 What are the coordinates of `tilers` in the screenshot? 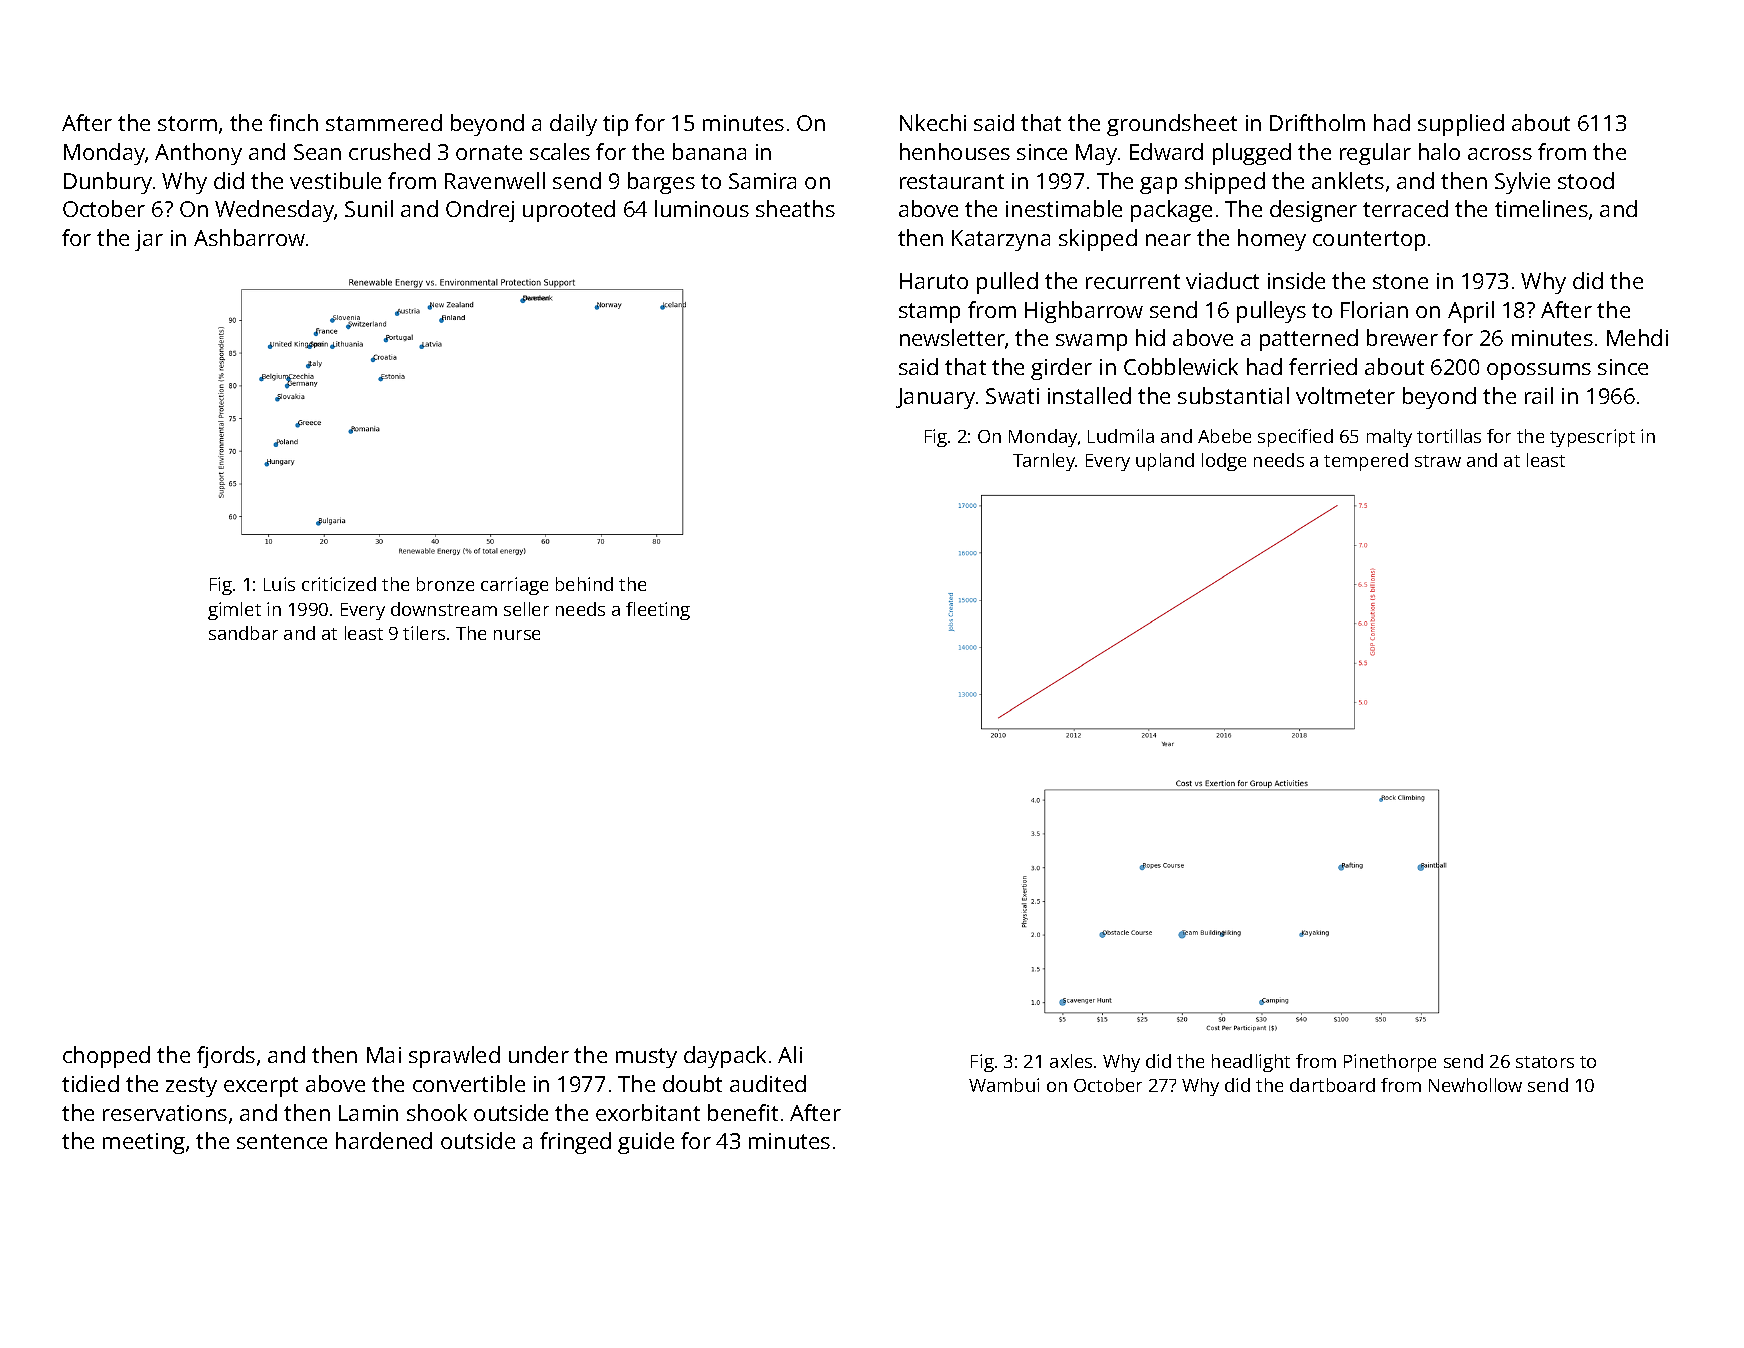 It's located at (424, 633).
